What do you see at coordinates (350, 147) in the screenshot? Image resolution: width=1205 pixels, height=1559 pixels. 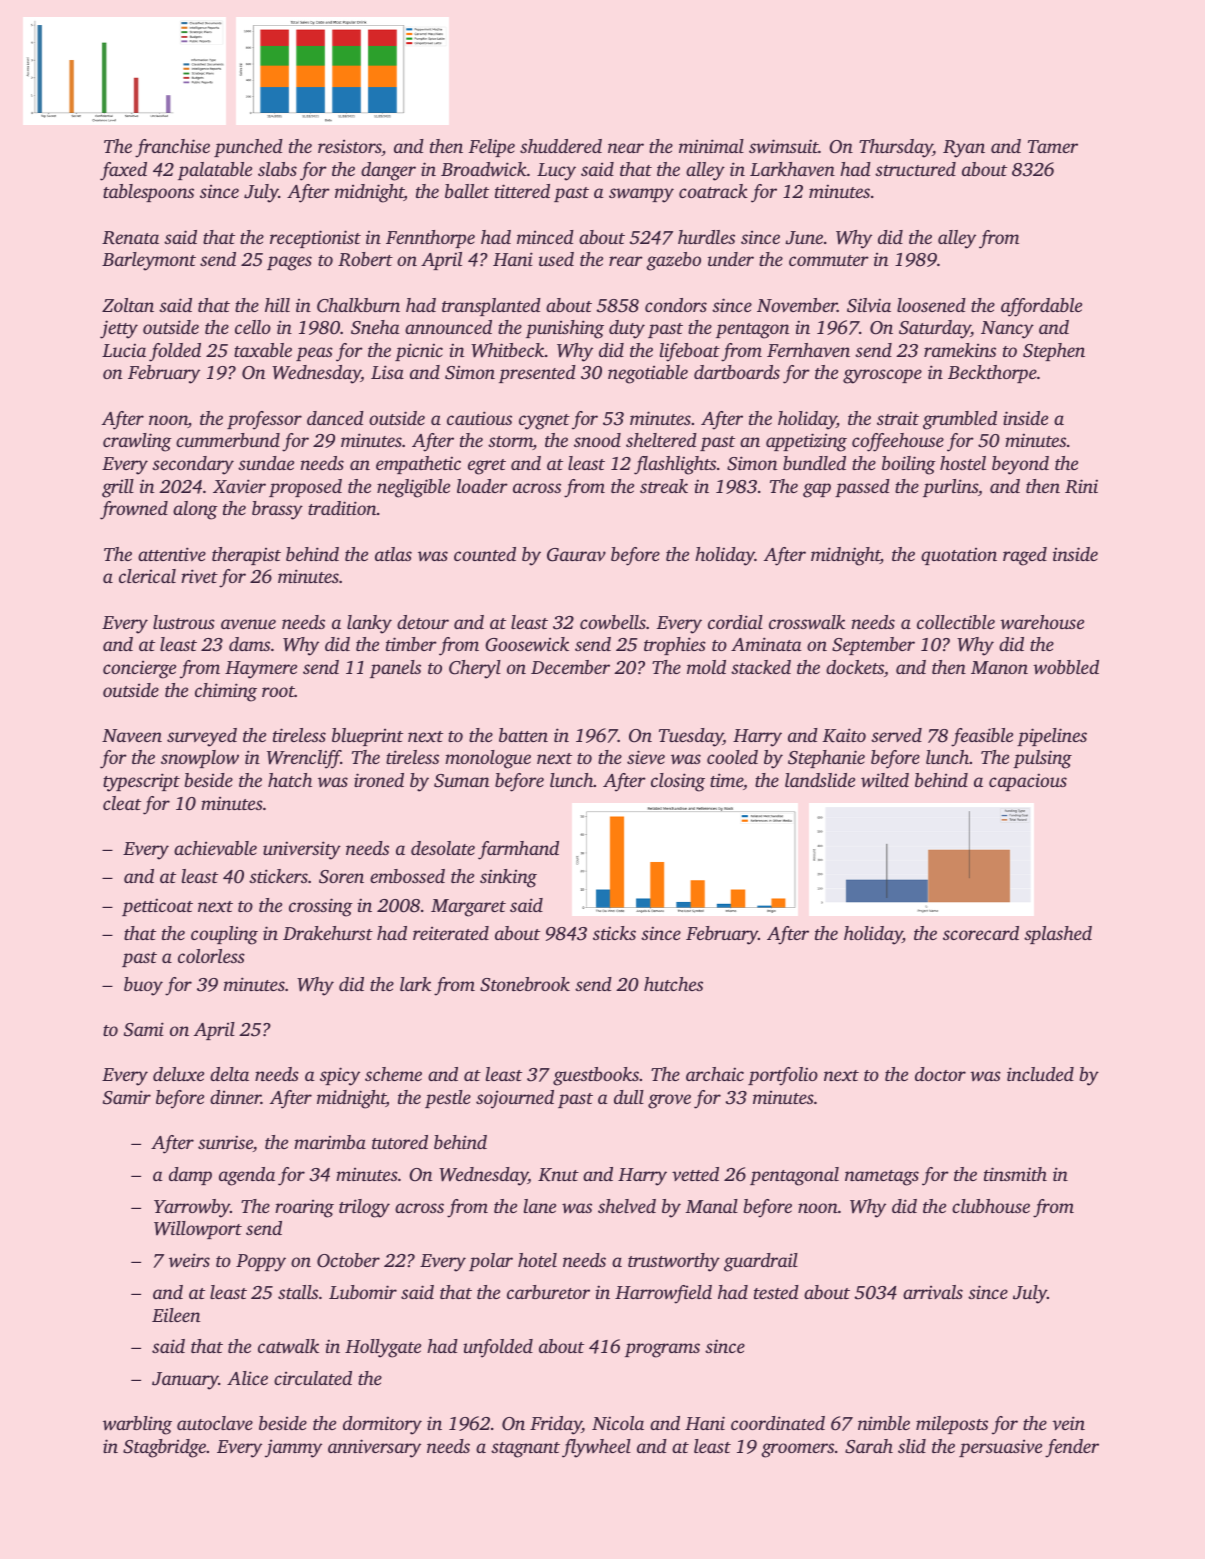 I see `resistors` at bounding box center [350, 147].
